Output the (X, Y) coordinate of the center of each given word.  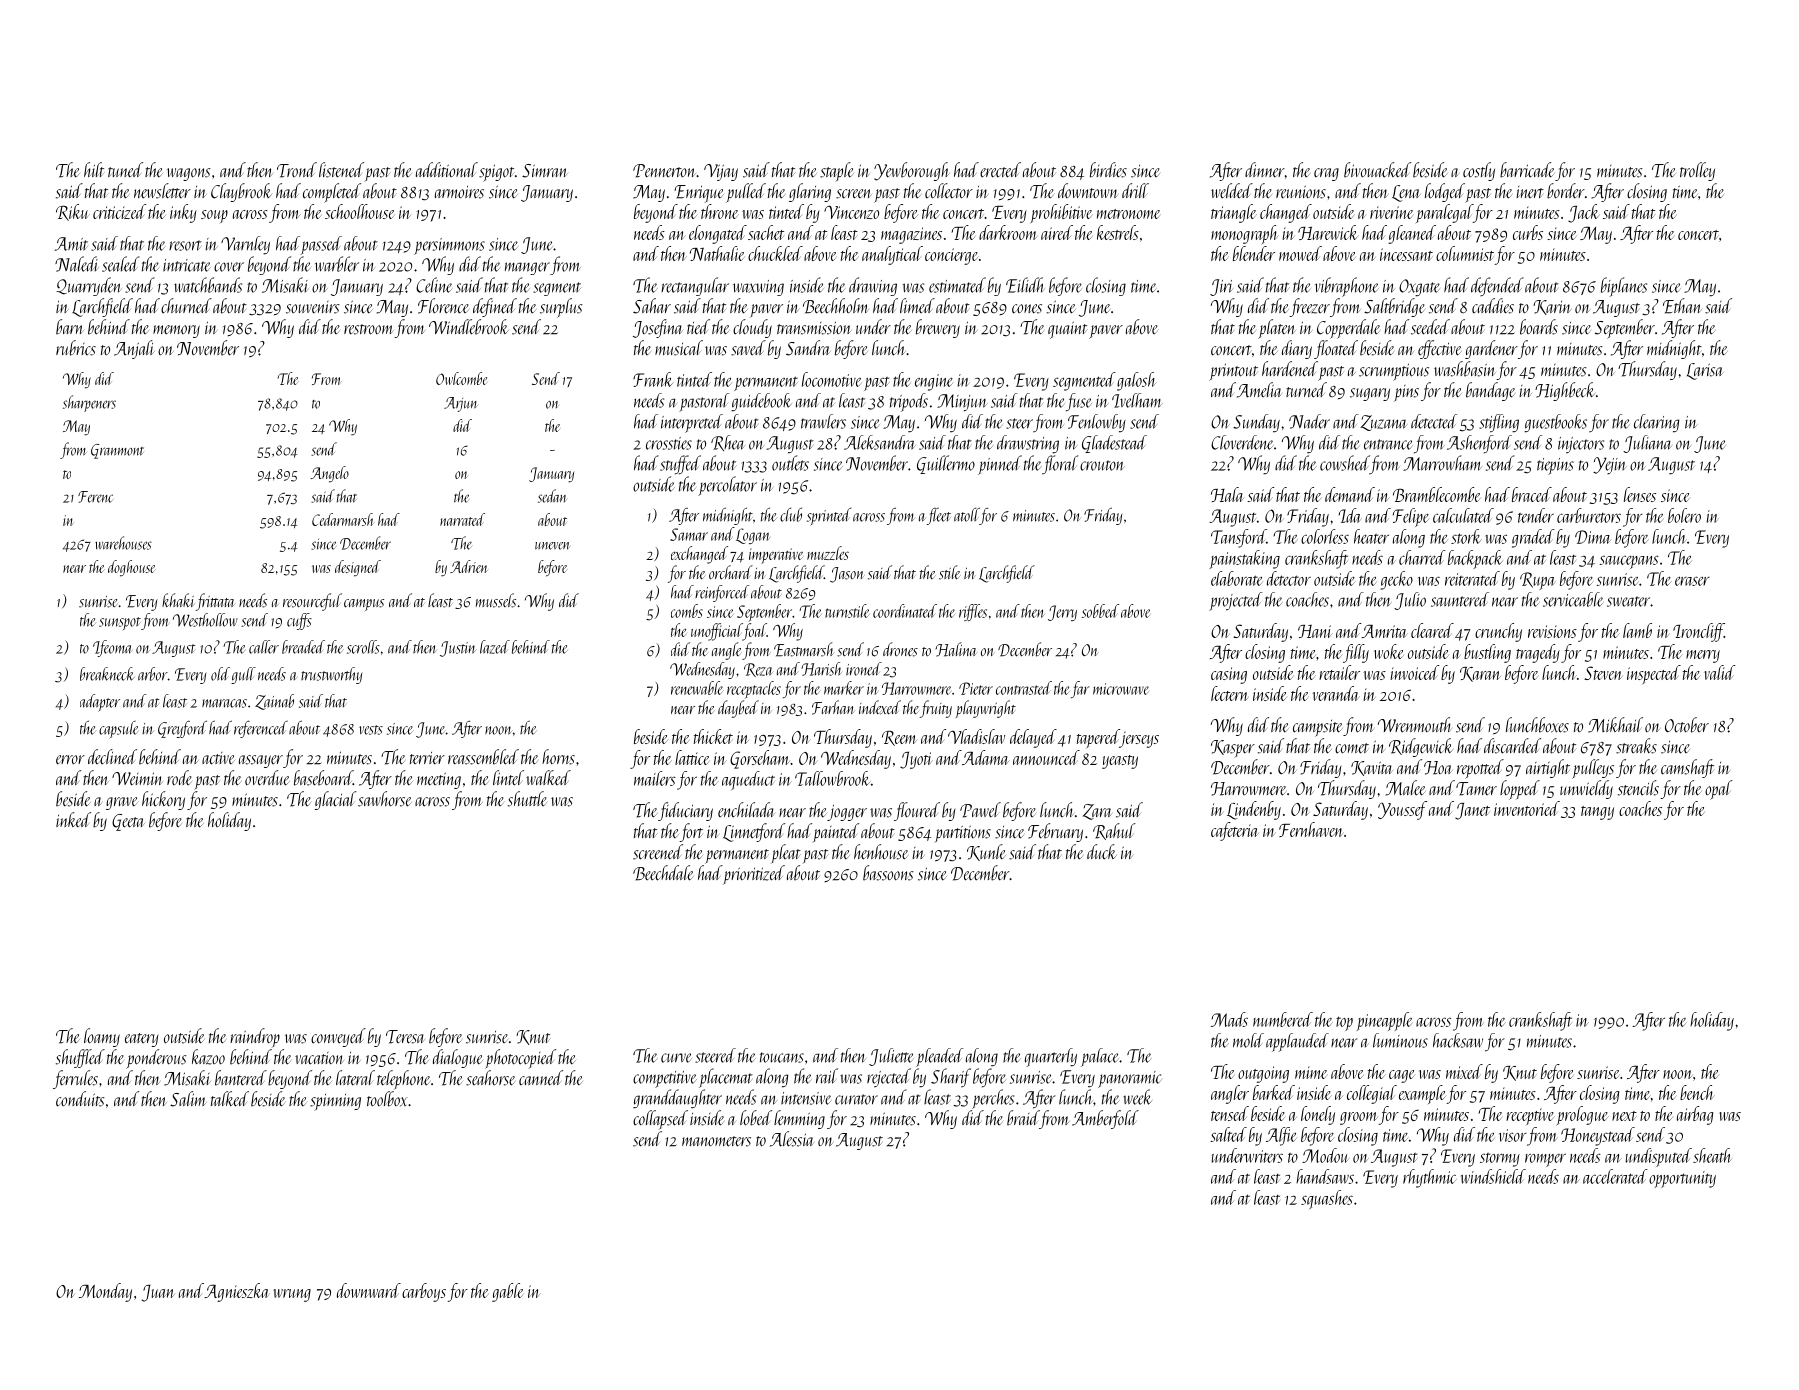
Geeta (128, 822)
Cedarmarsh (343, 519)
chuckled (775, 253)
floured (917, 811)
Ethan (1682, 306)
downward (369, 1290)
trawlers (823, 421)
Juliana (1647, 444)
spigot (496, 173)
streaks (1636, 746)
